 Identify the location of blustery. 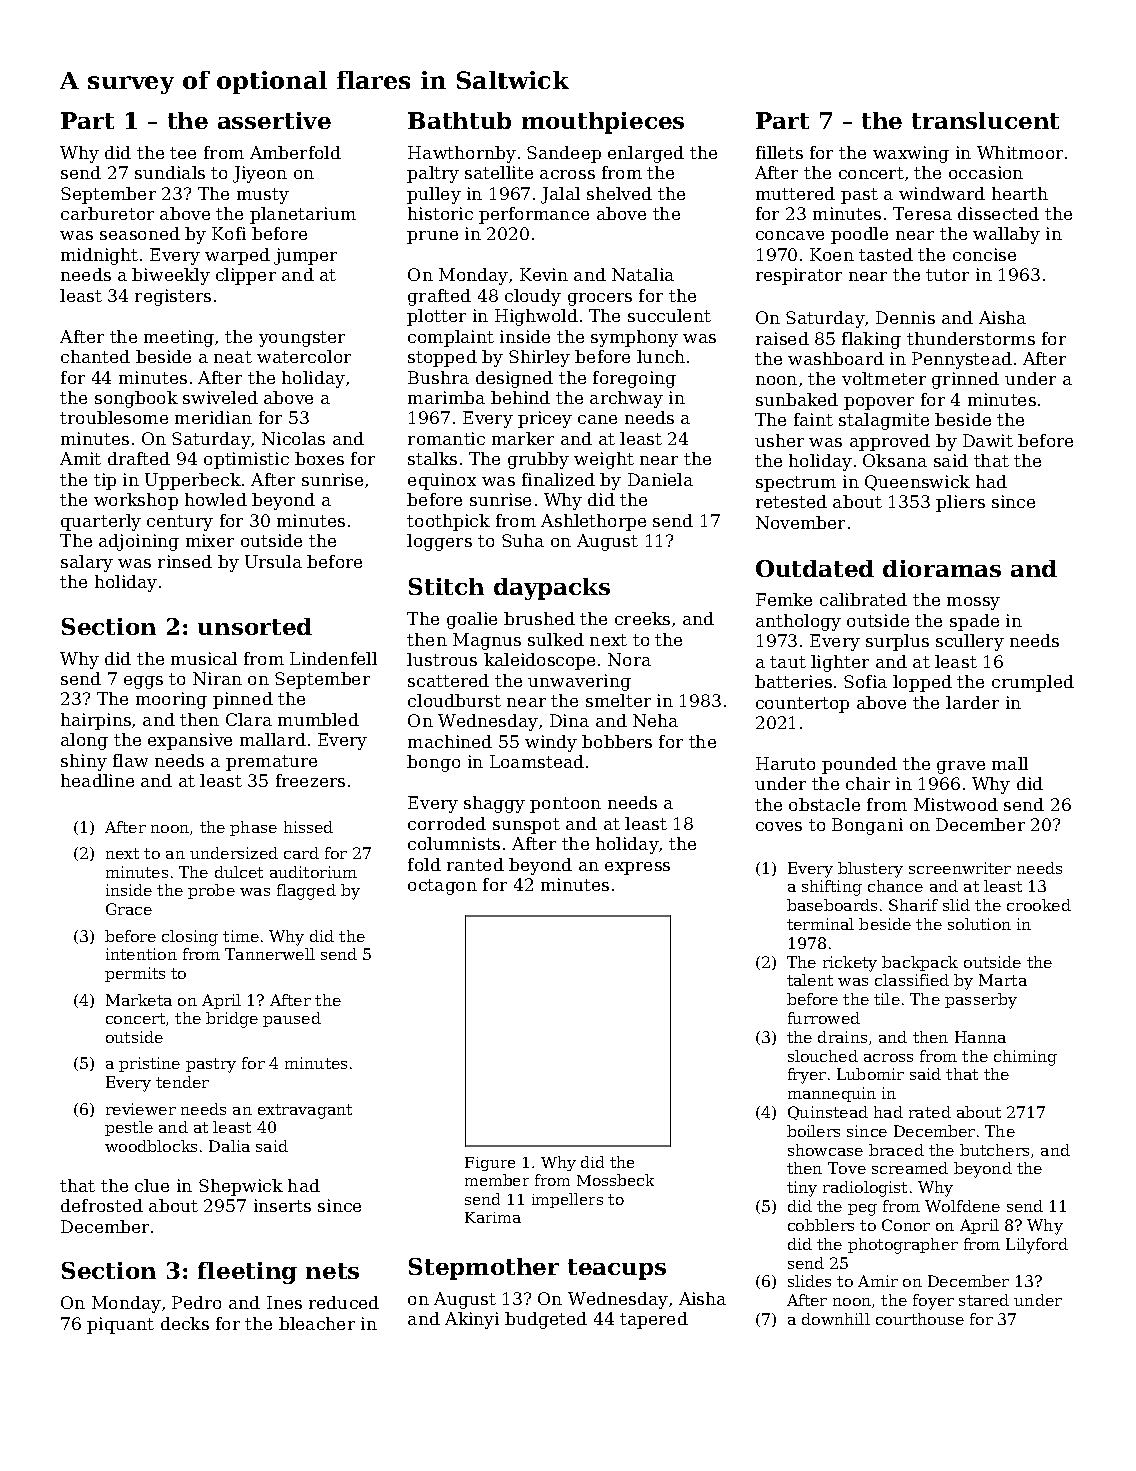
(870, 870).
